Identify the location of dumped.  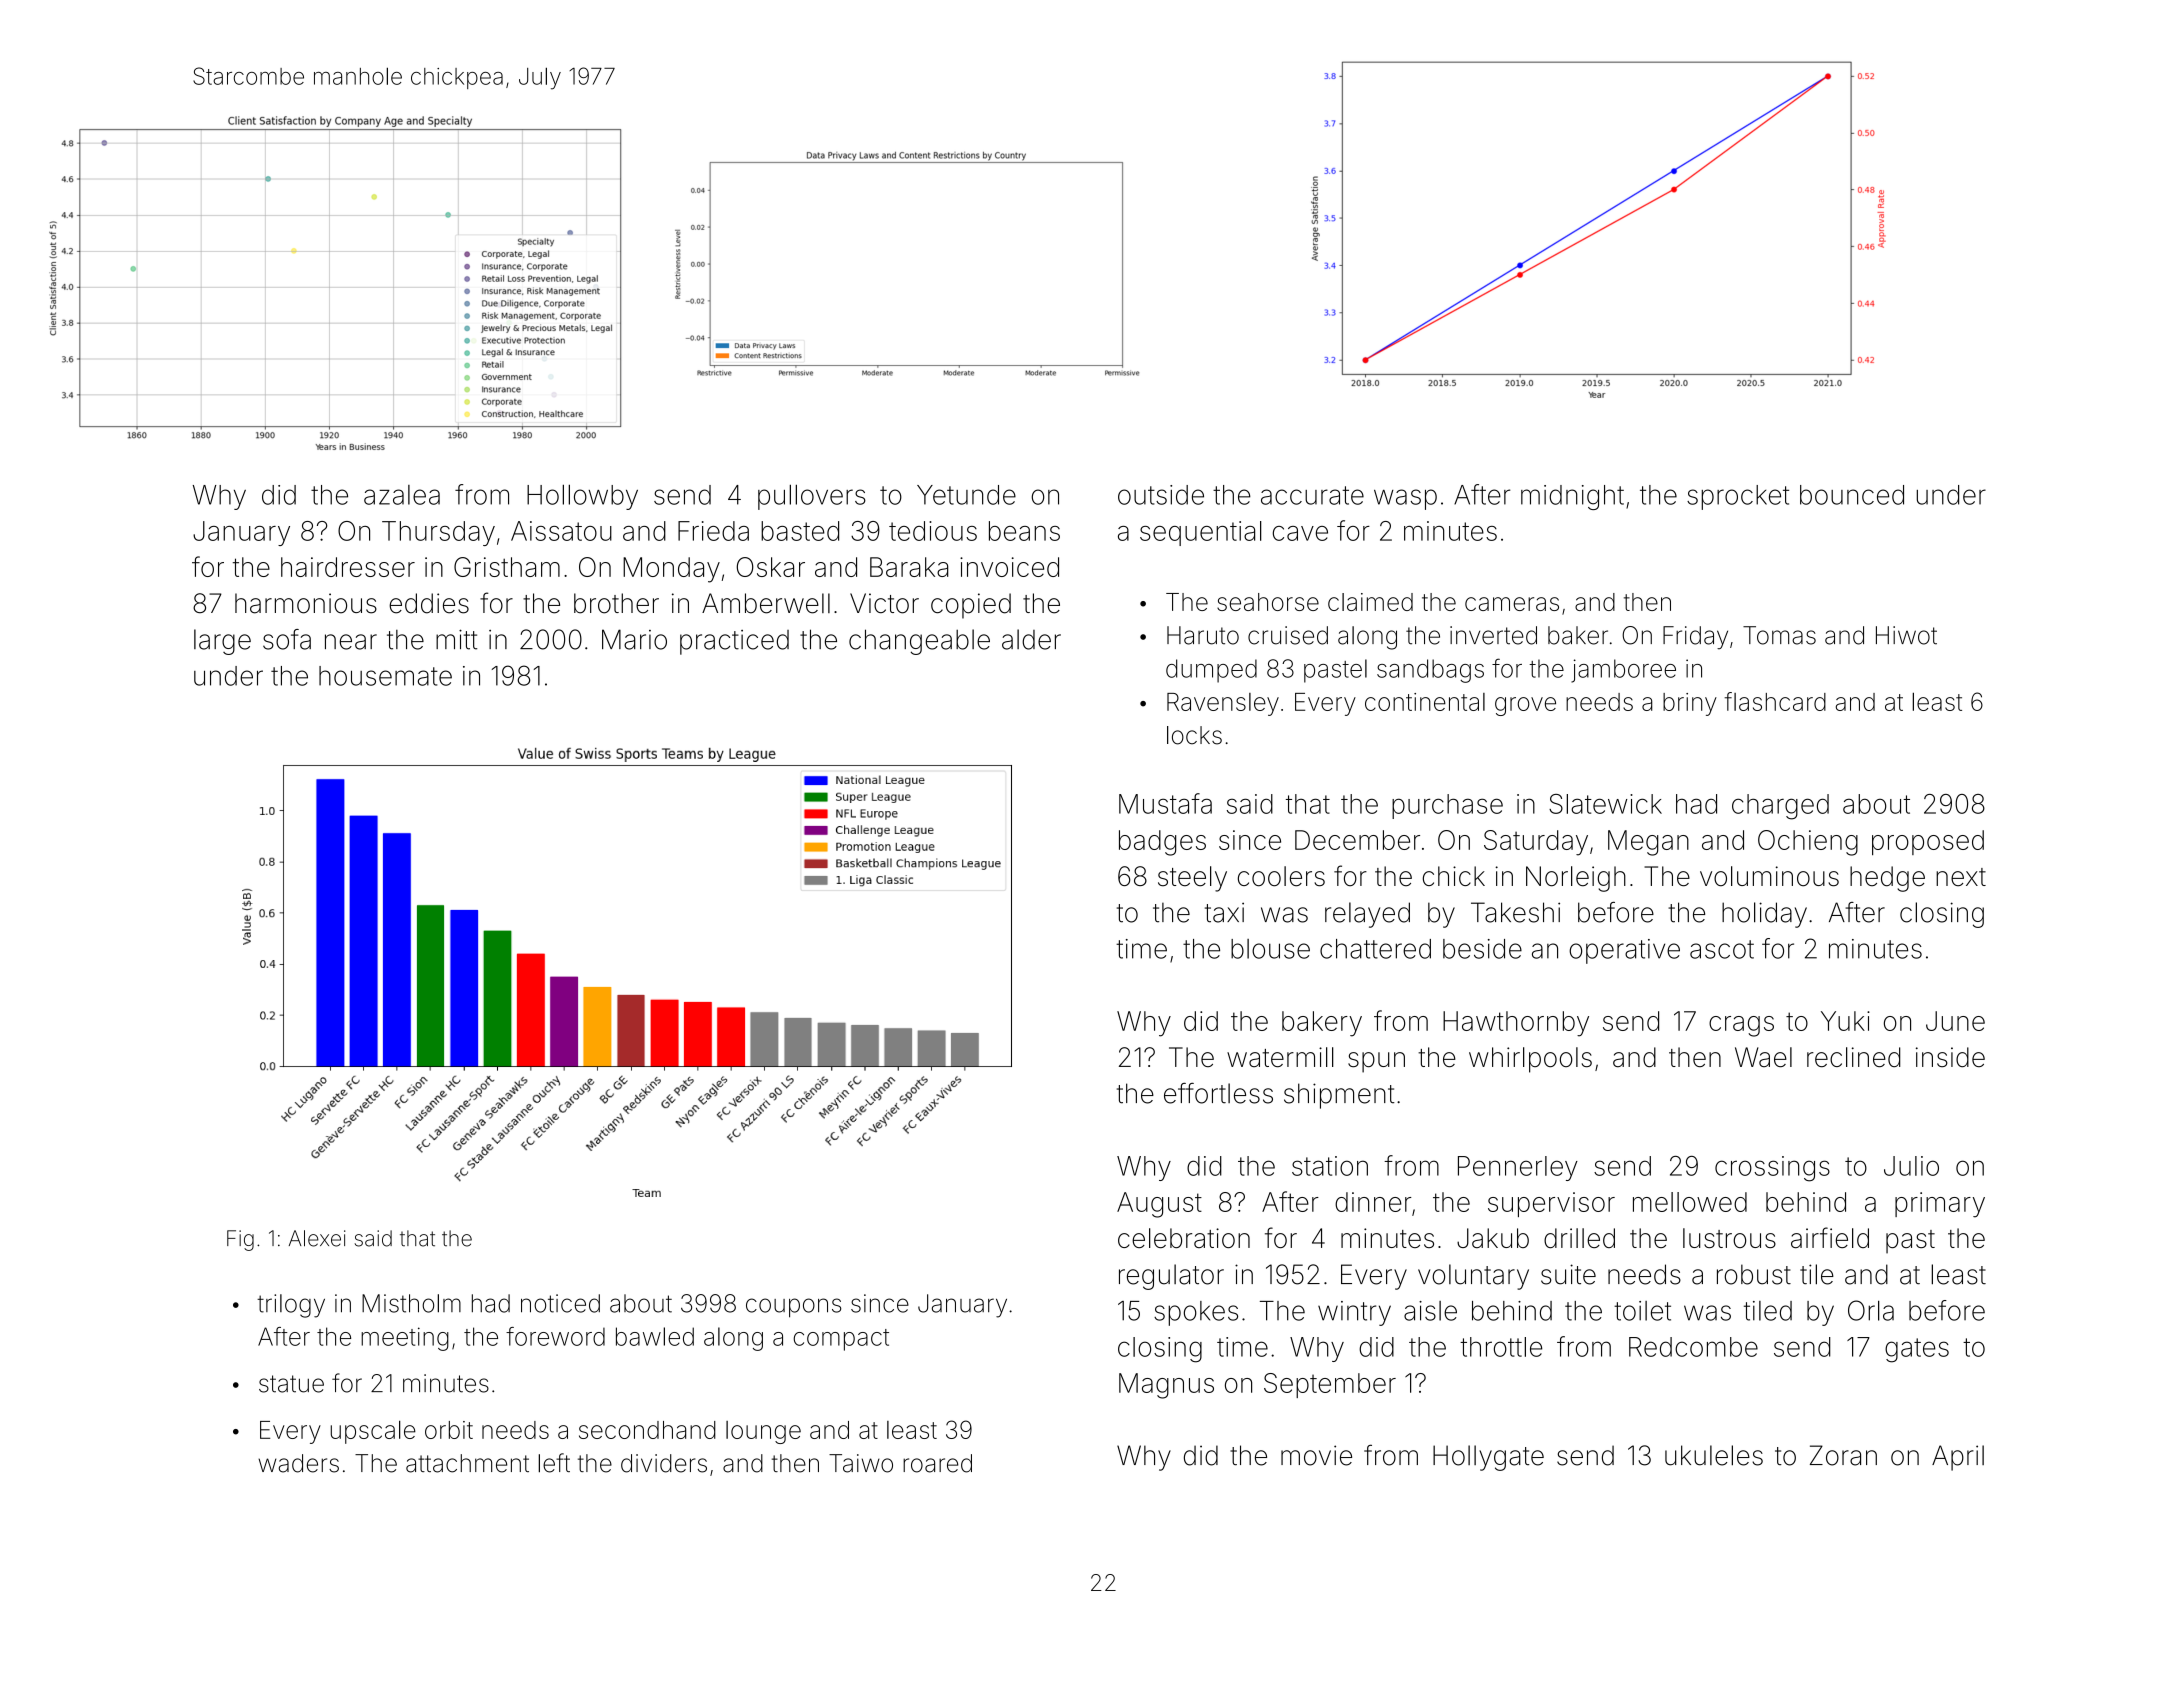
(1211, 671).
